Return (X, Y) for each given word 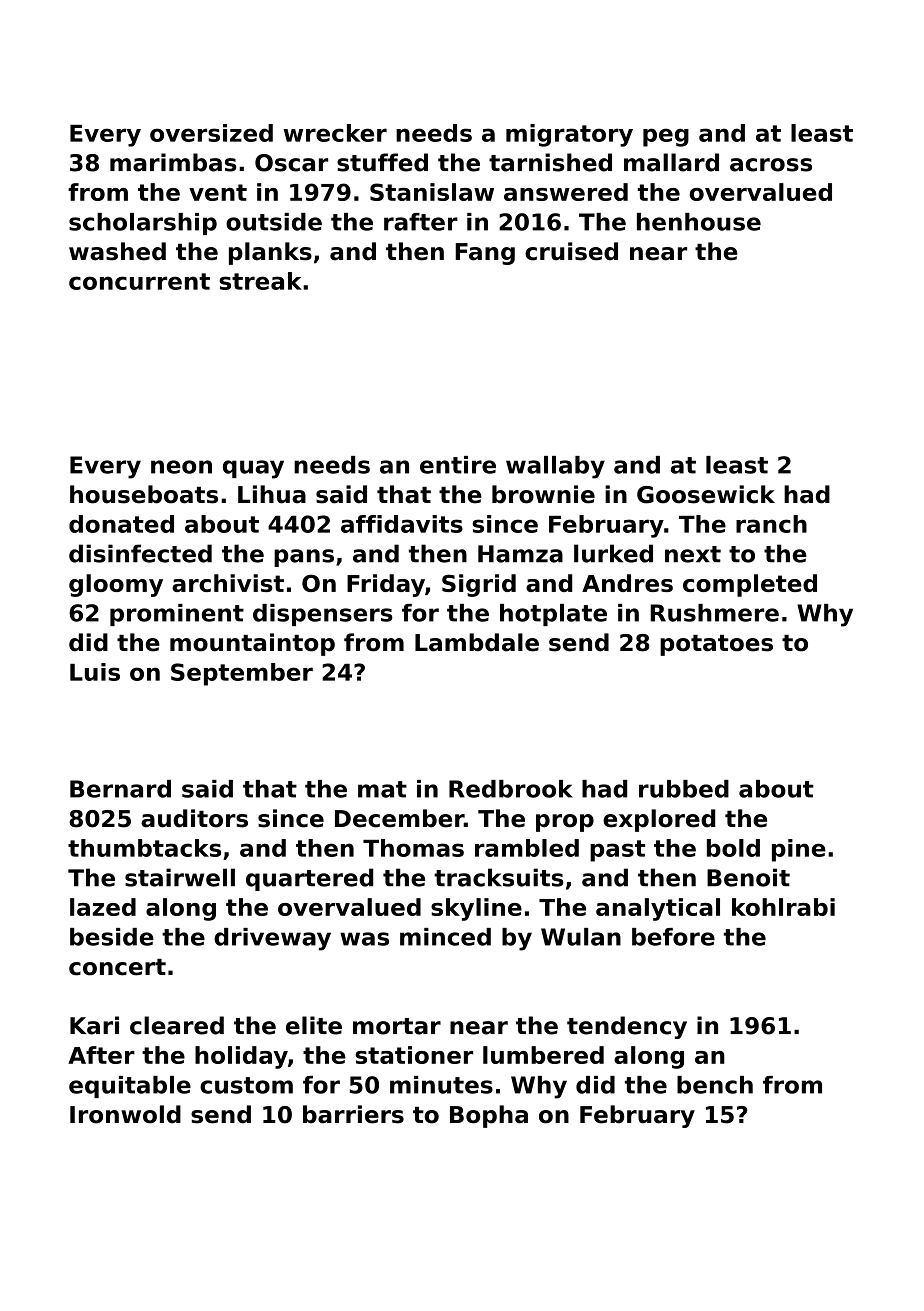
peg (666, 137)
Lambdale (477, 642)
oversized (211, 133)
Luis (95, 672)
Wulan (581, 937)
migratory (569, 135)
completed (750, 585)
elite (314, 1025)
